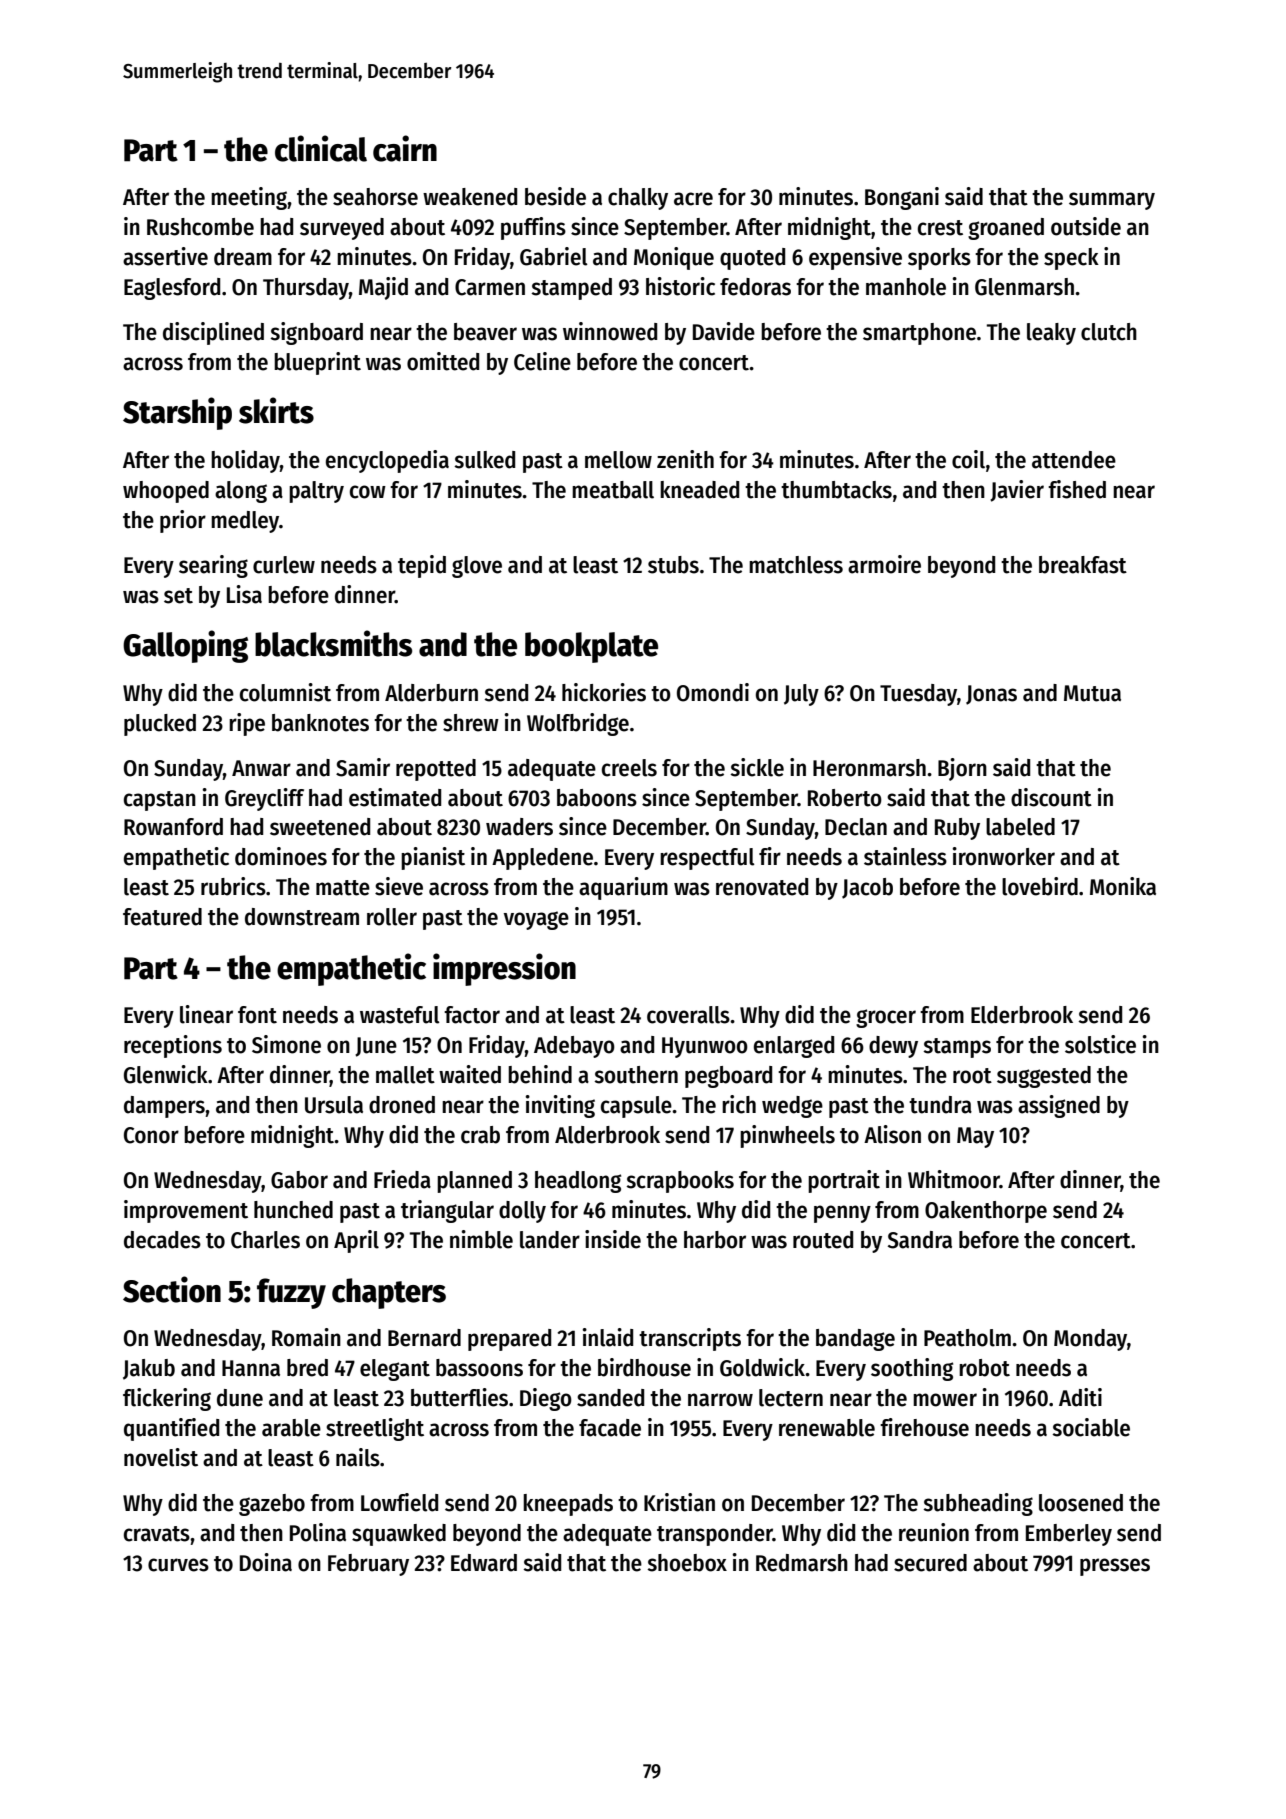 Image resolution: width=1286 pixels, height=1819 pixels. I want to click on Monday, so click(1090, 1340).
